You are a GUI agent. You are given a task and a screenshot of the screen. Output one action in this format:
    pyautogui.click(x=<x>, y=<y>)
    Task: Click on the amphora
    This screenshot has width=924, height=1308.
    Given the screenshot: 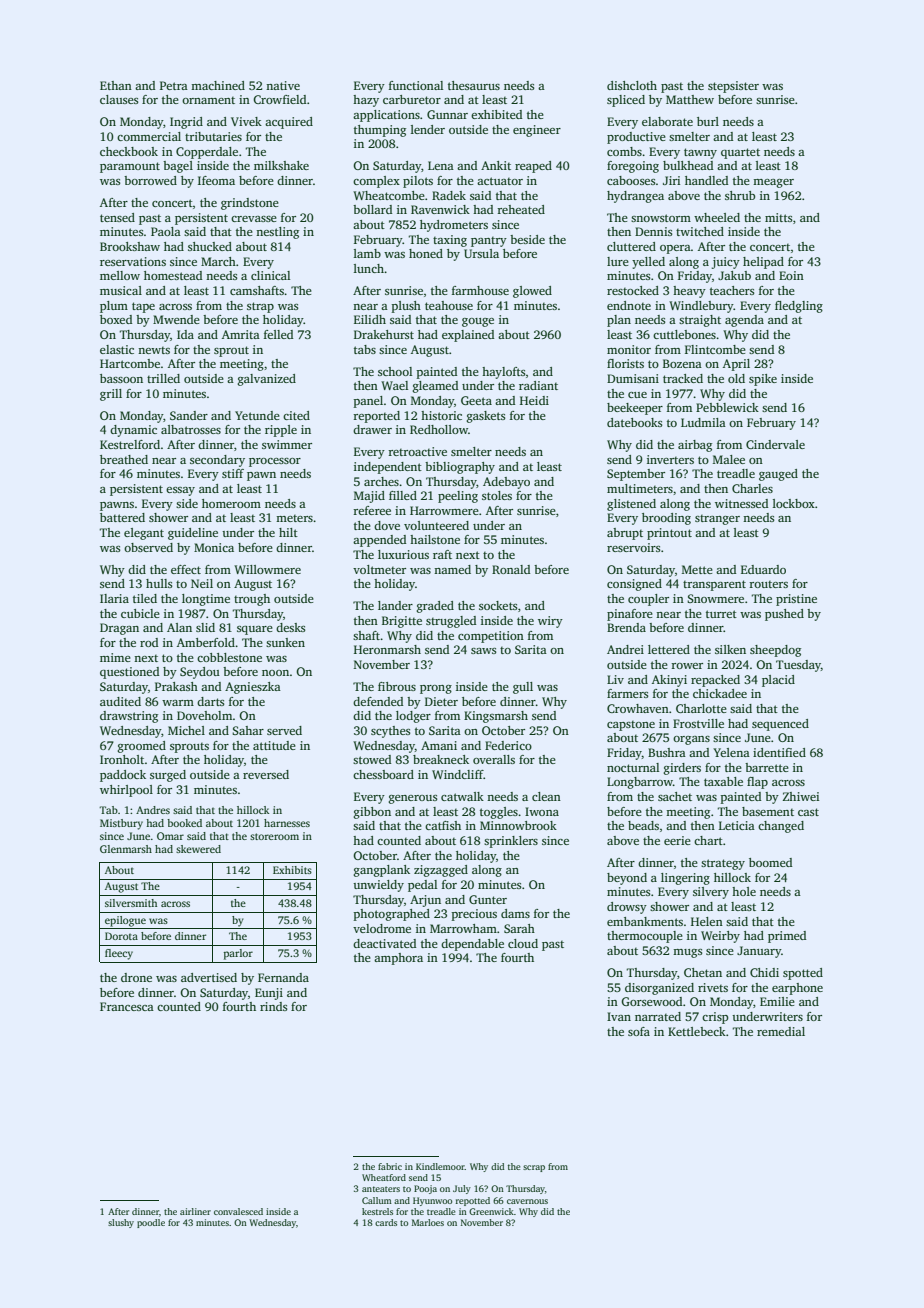 What is the action you would take?
    pyautogui.click(x=398, y=959)
